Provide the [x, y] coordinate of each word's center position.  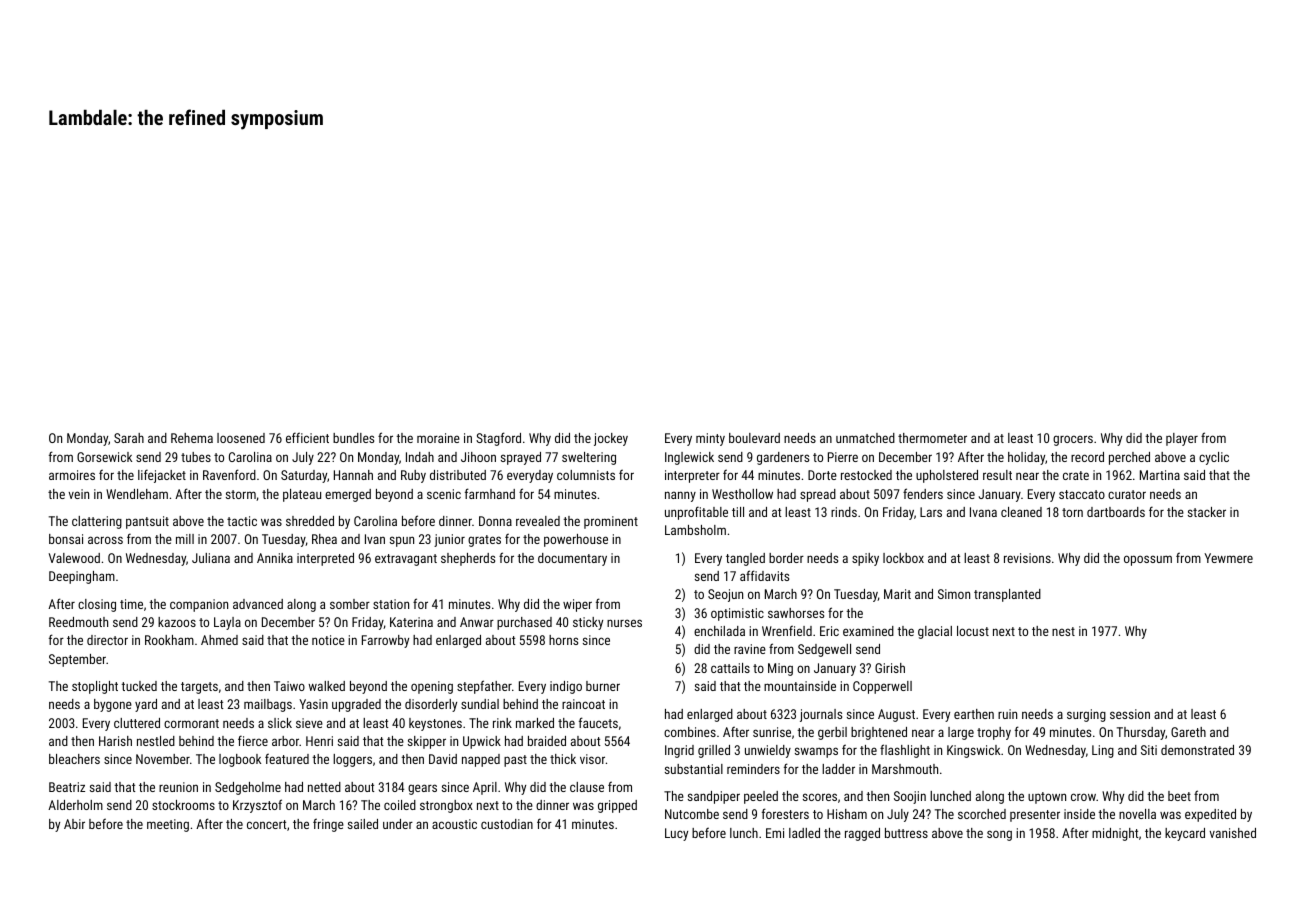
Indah [420, 457]
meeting [168, 825]
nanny [680, 496]
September [77, 660]
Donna [495, 521]
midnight [1115, 834]
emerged [348, 495]
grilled [714, 751]
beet [1179, 796]
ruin [1007, 714]
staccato [1082, 494]
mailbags [268, 705]
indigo [566, 687]
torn [1072, 512]
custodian [507, 824]
